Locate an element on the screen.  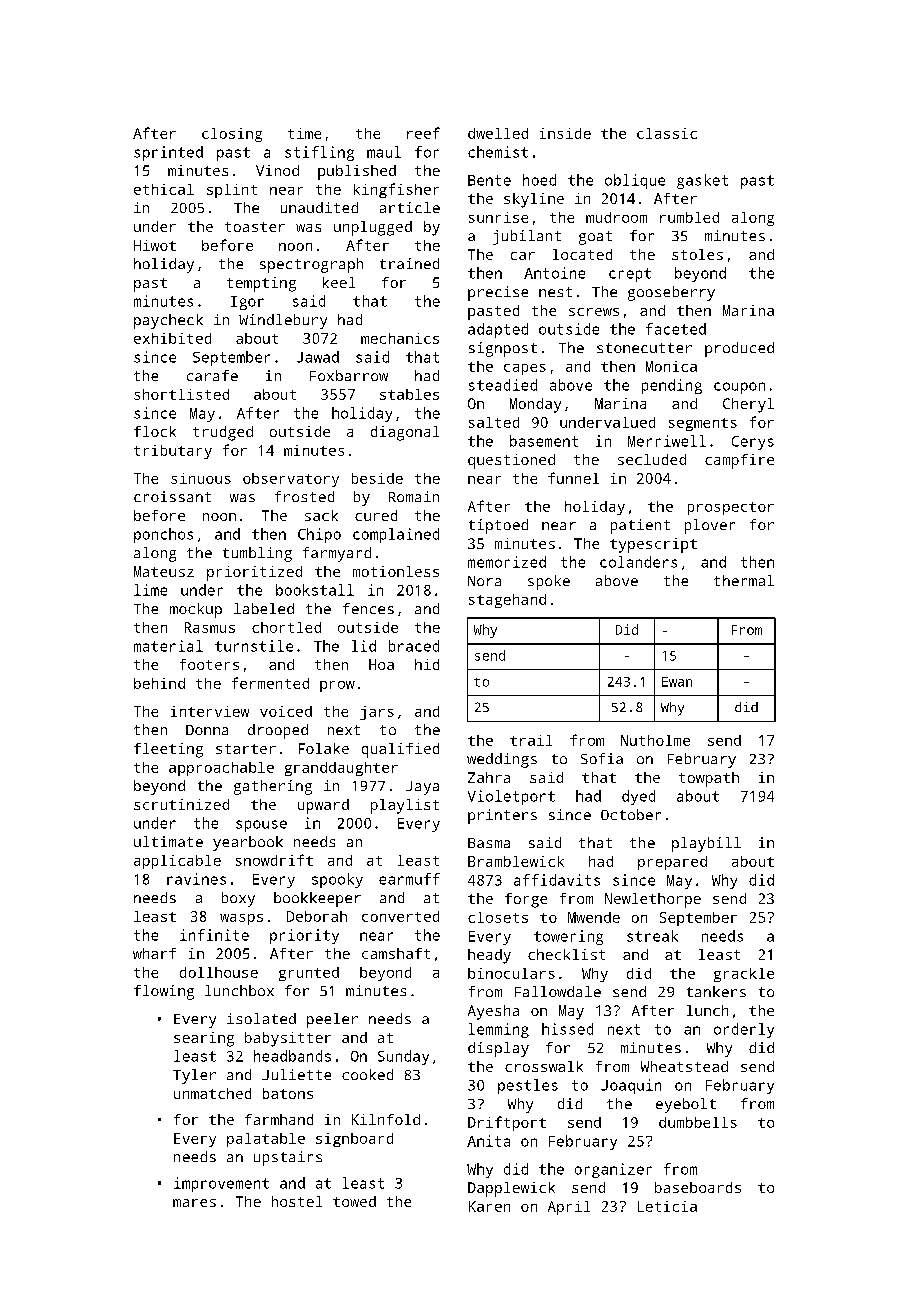
stifling is located at coordinates (319, 153).
